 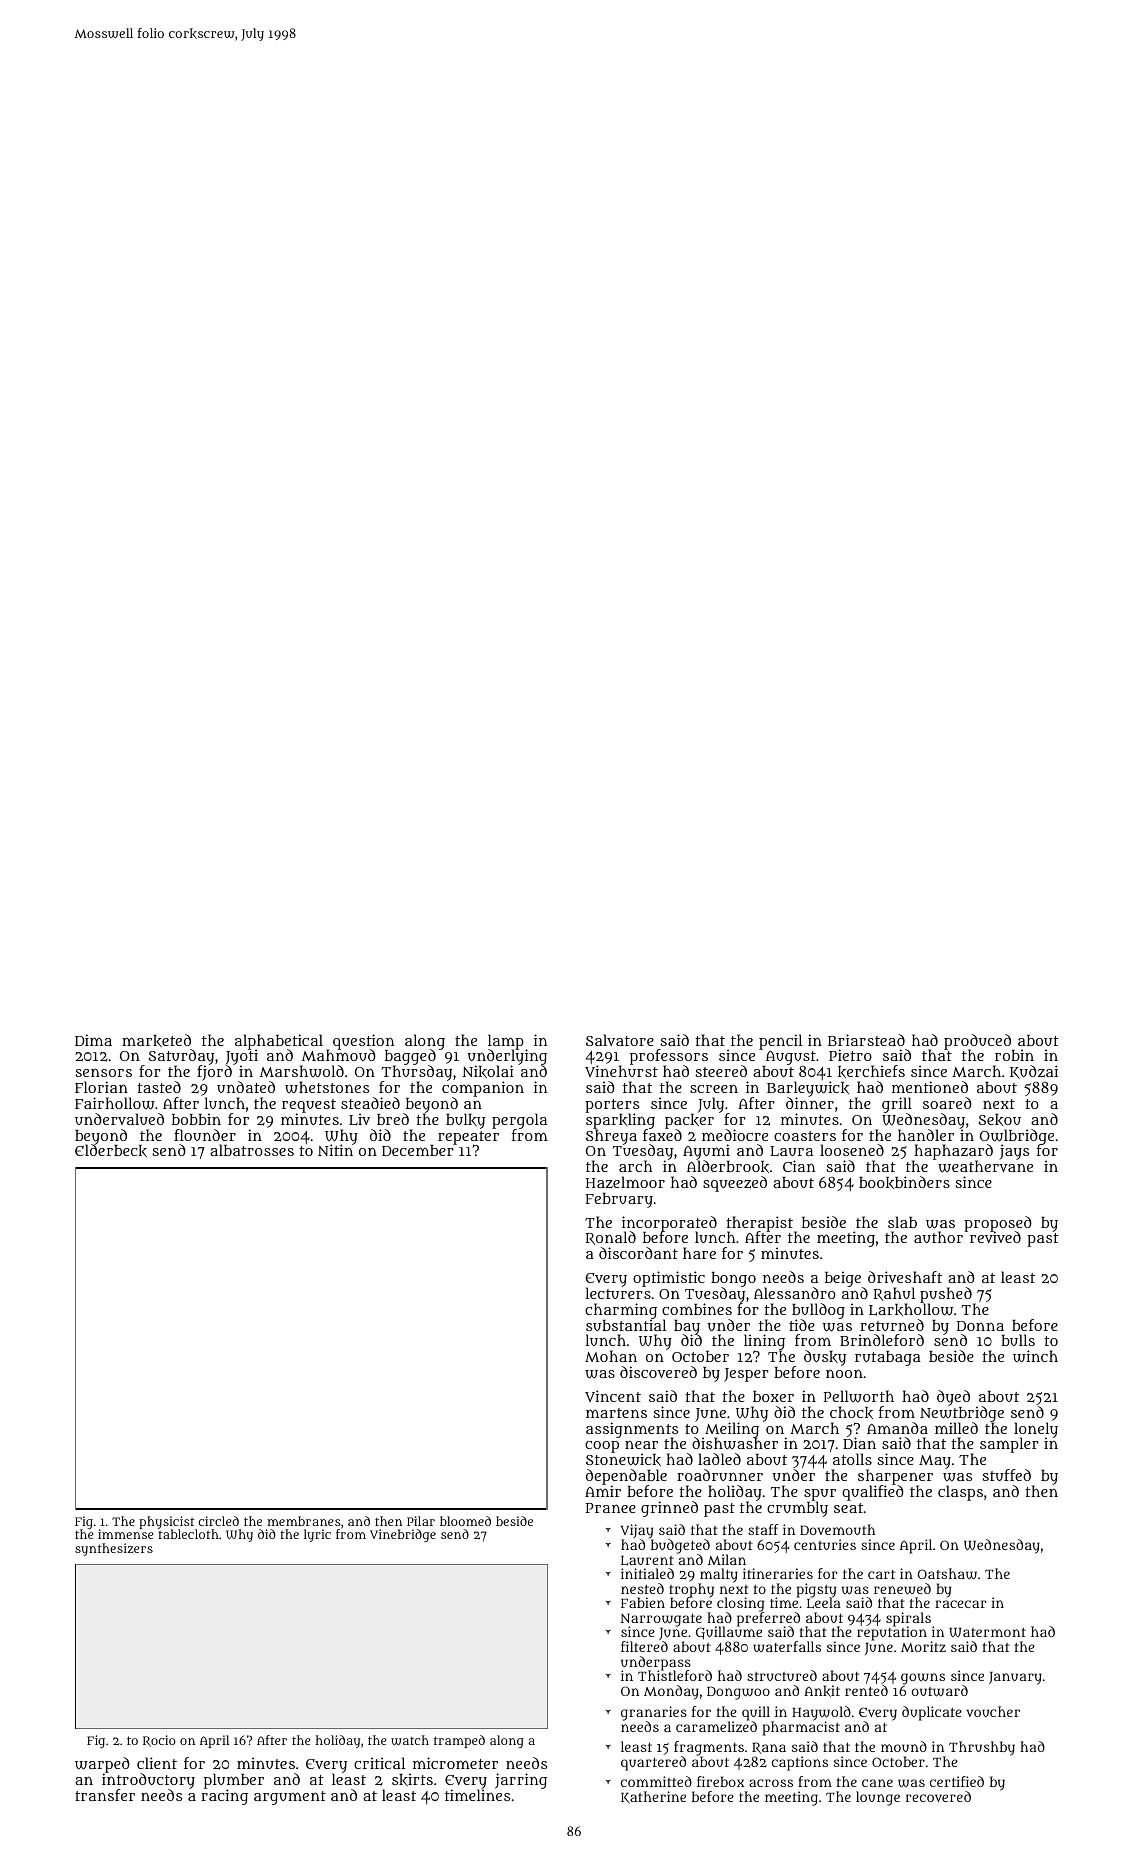 What do you see at coordinates (977, 1042) in the screenshot?
I see `produced` at bounding box center [977, 1042].
